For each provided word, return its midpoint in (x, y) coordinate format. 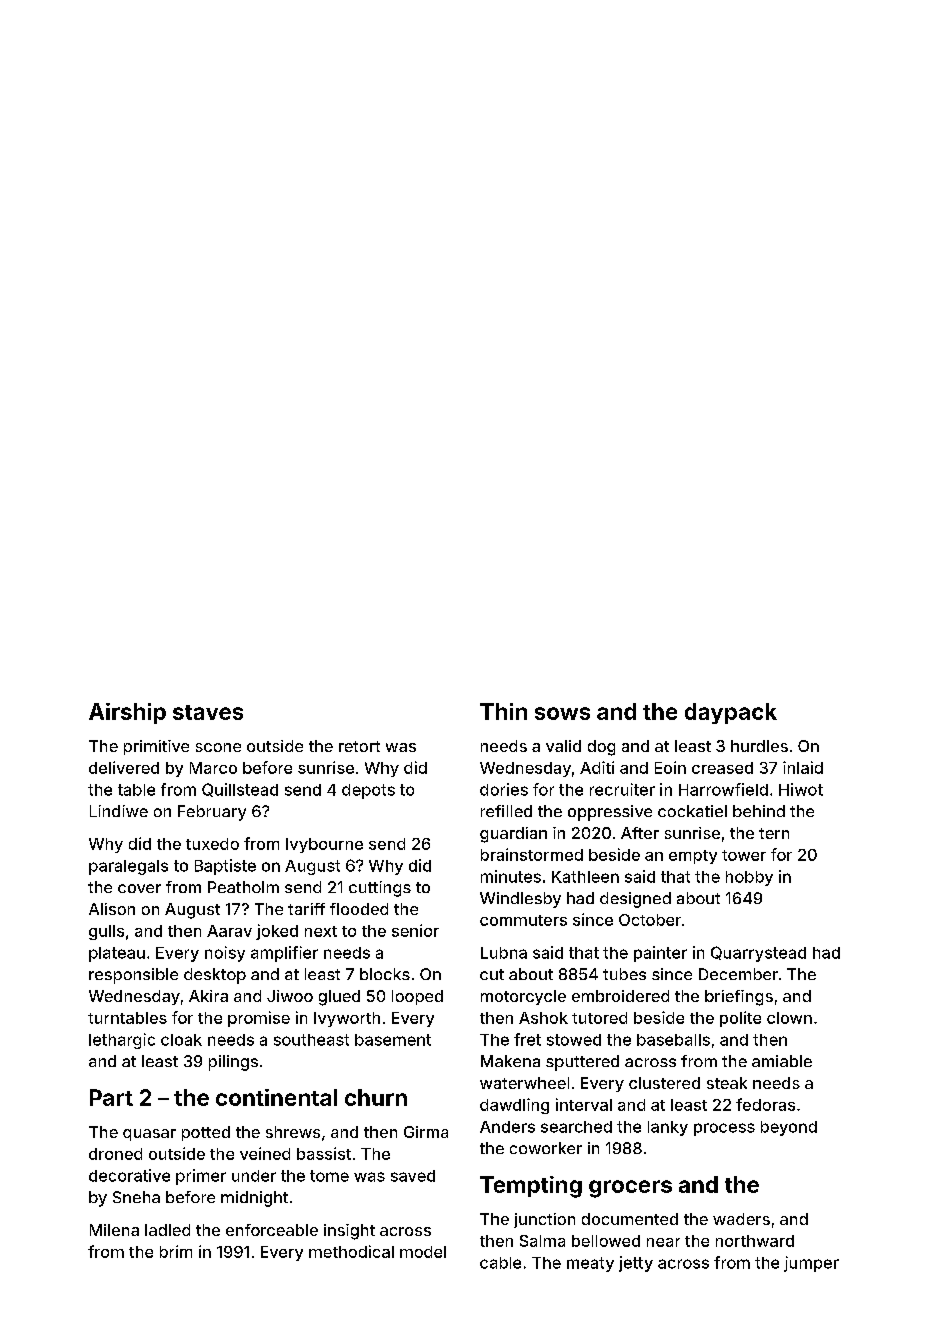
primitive (156, 747)
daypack (731, 713)
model (423, 1252)
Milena (114, 1230)
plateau (117, 954)
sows (562, 713)
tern (774, 833)
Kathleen (585, 877)
